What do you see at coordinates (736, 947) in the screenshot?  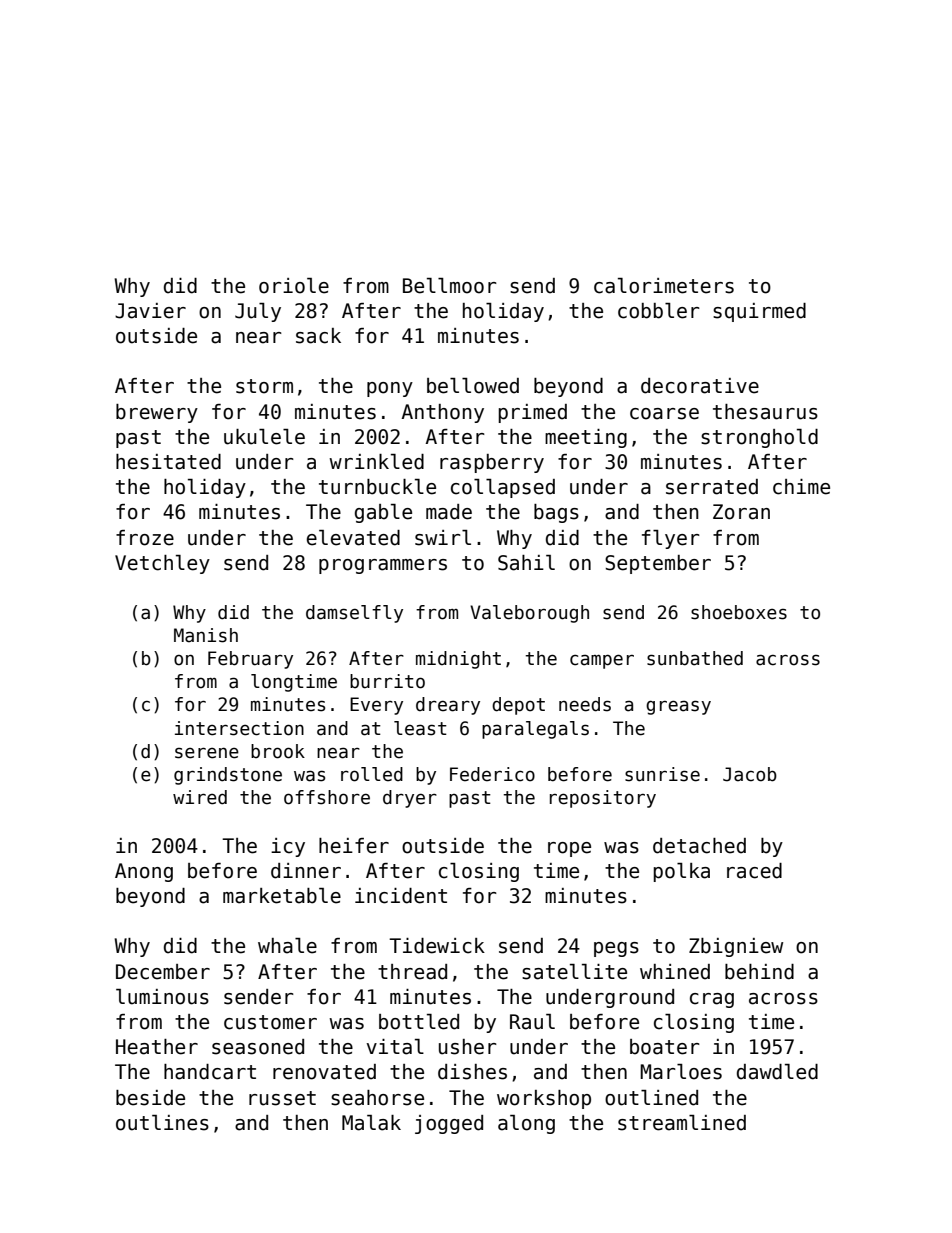 I see `Zbigniew` at bounding box center [736, 947].
